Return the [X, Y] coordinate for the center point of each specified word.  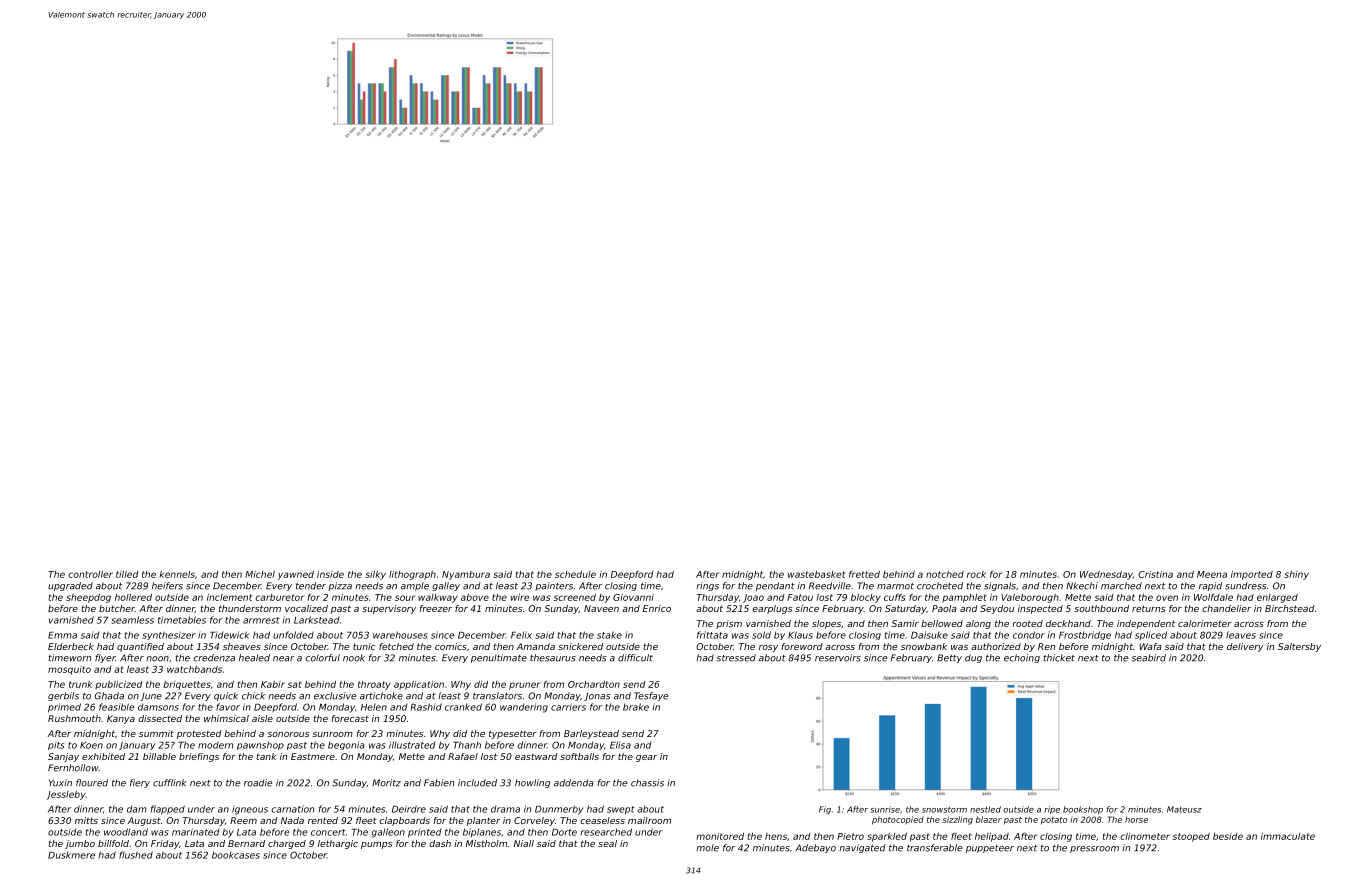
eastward [536, 756]
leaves [1241, 635]
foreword [802, 646]
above [475, 597]
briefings [199, 757]
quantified [140, 647]
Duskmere [71, 855]
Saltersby [1299, 647]
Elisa [620, 745]
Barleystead [591, 734]
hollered [133, 597]
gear [646, 758]
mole [707, 848]
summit [156, 733]
